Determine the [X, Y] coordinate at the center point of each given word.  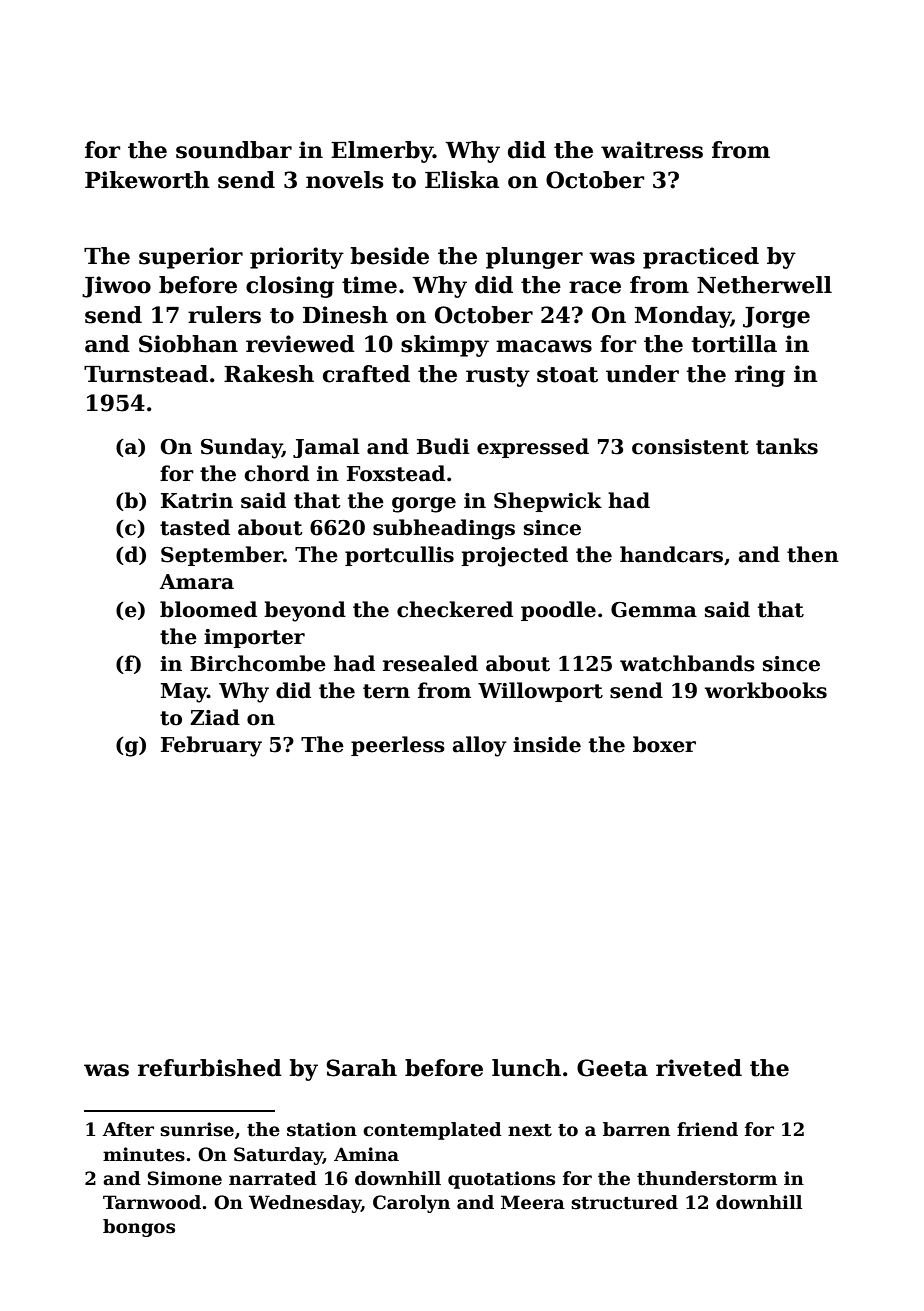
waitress [652, 150]
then [813, 554]
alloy [480, 746]
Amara [196, 582]
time [369, 285]
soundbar [234, 150]
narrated [273, 1178]
